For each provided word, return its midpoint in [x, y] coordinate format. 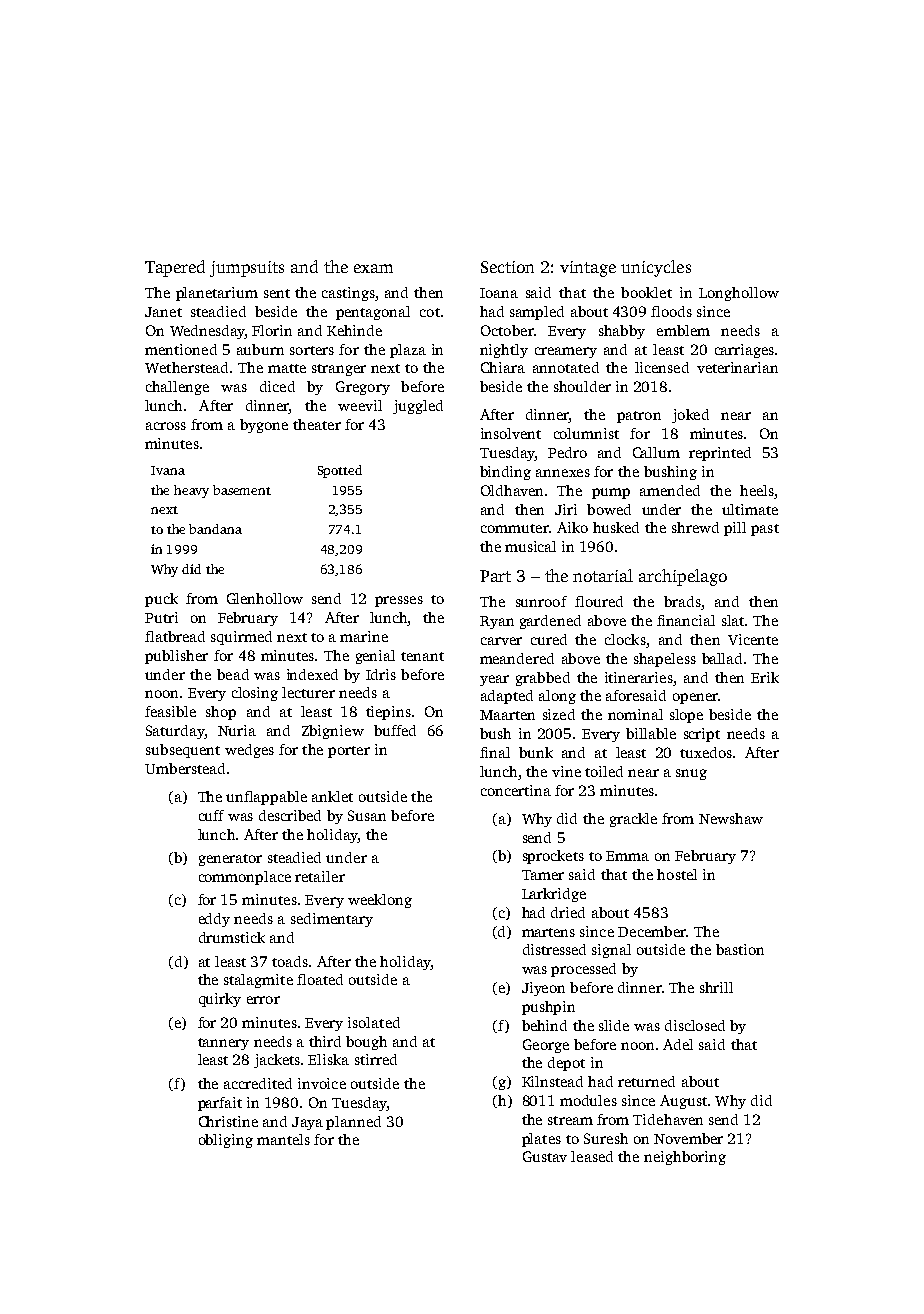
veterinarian [737, 367]
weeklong [380, 901]
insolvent [511, 433]
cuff [211, 815]
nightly [504, 351]
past [765, 530]
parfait [220, 1104]
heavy [191, 491]
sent [277, 293]
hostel [677, 874]
